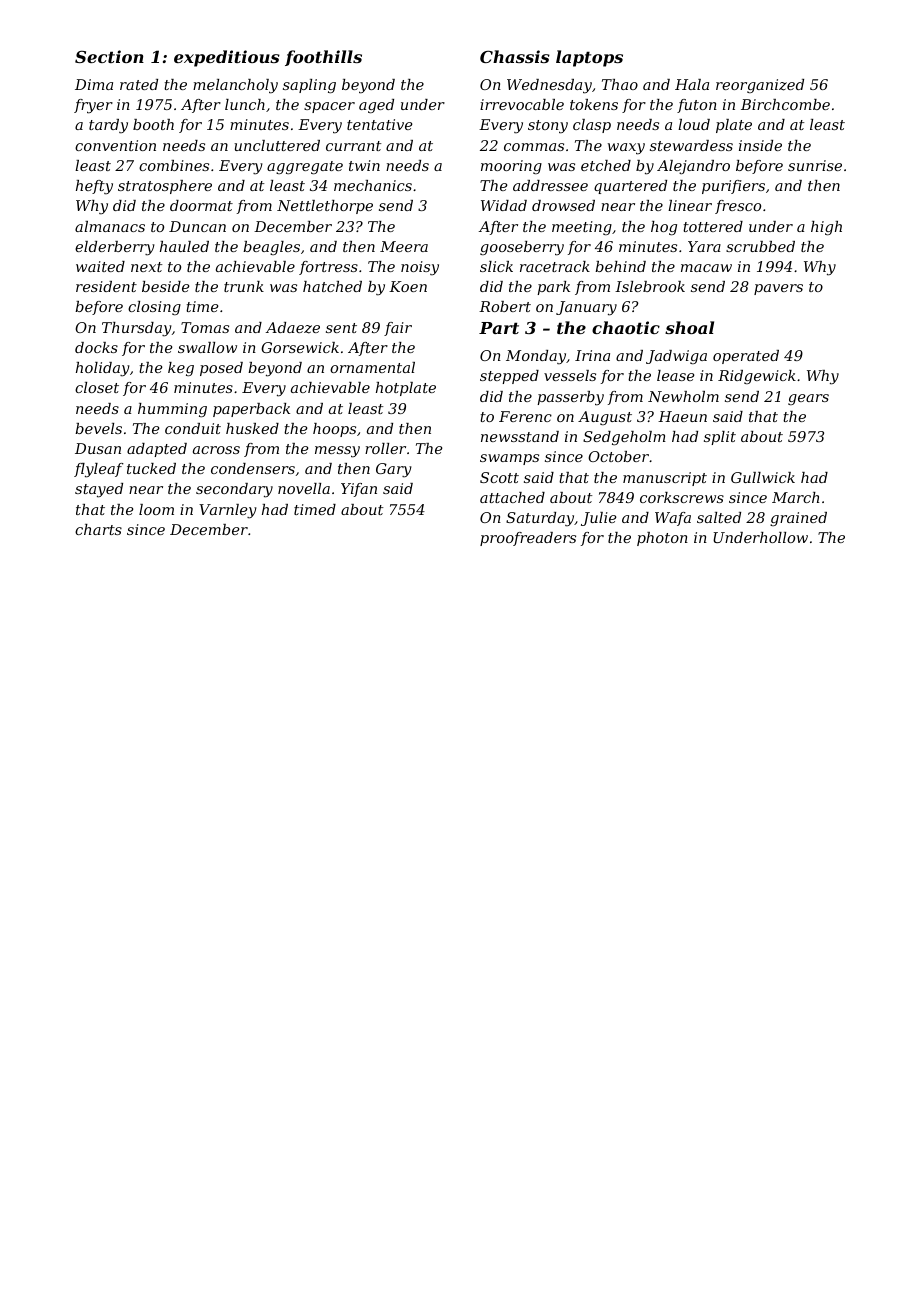 Image resolution: width=924 pixels, height=1308 pixels. Describe the element at coordinates (245, 104) in the screenshot. I see `lunch` at that location.
